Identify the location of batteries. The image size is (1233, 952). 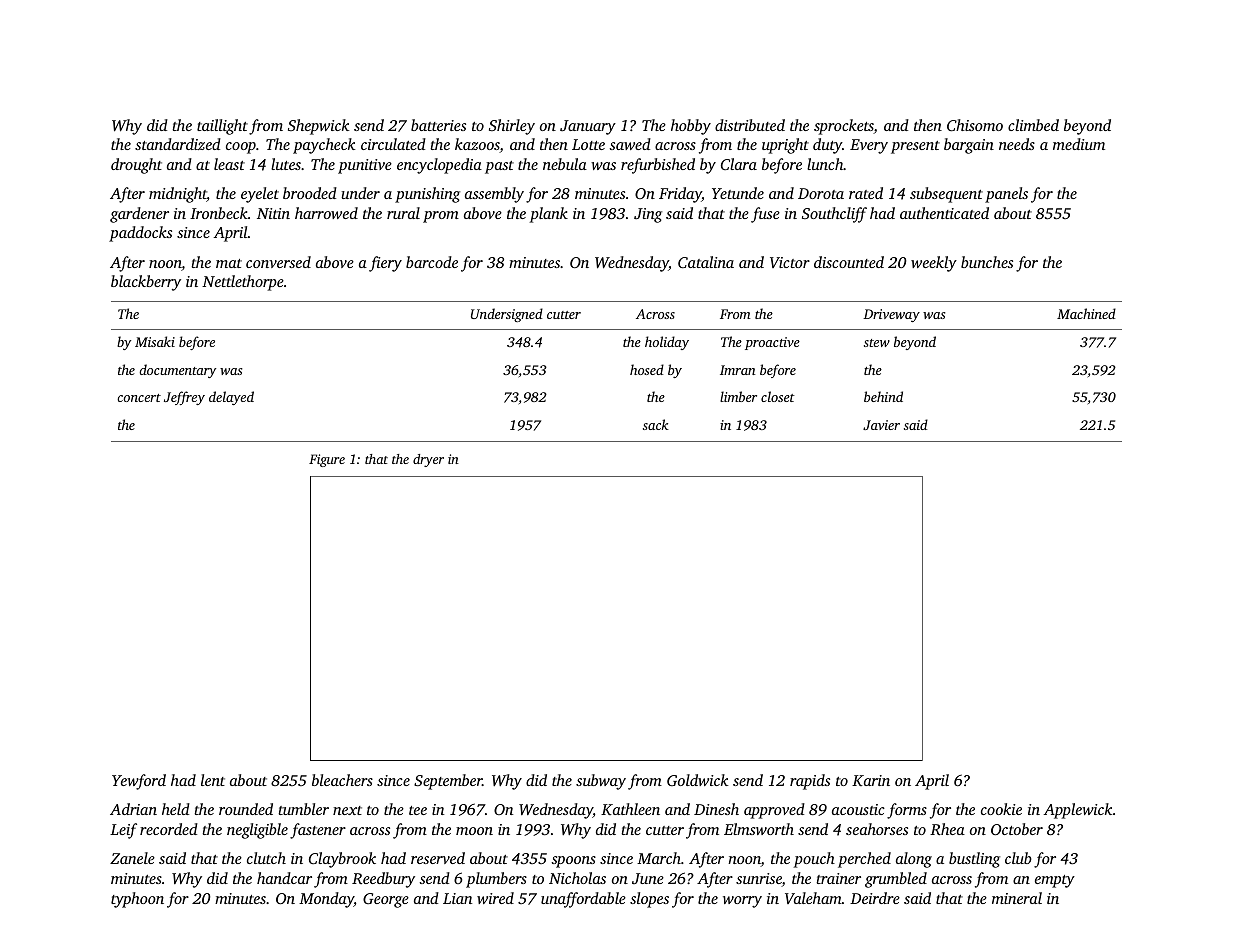
(438, 125).
